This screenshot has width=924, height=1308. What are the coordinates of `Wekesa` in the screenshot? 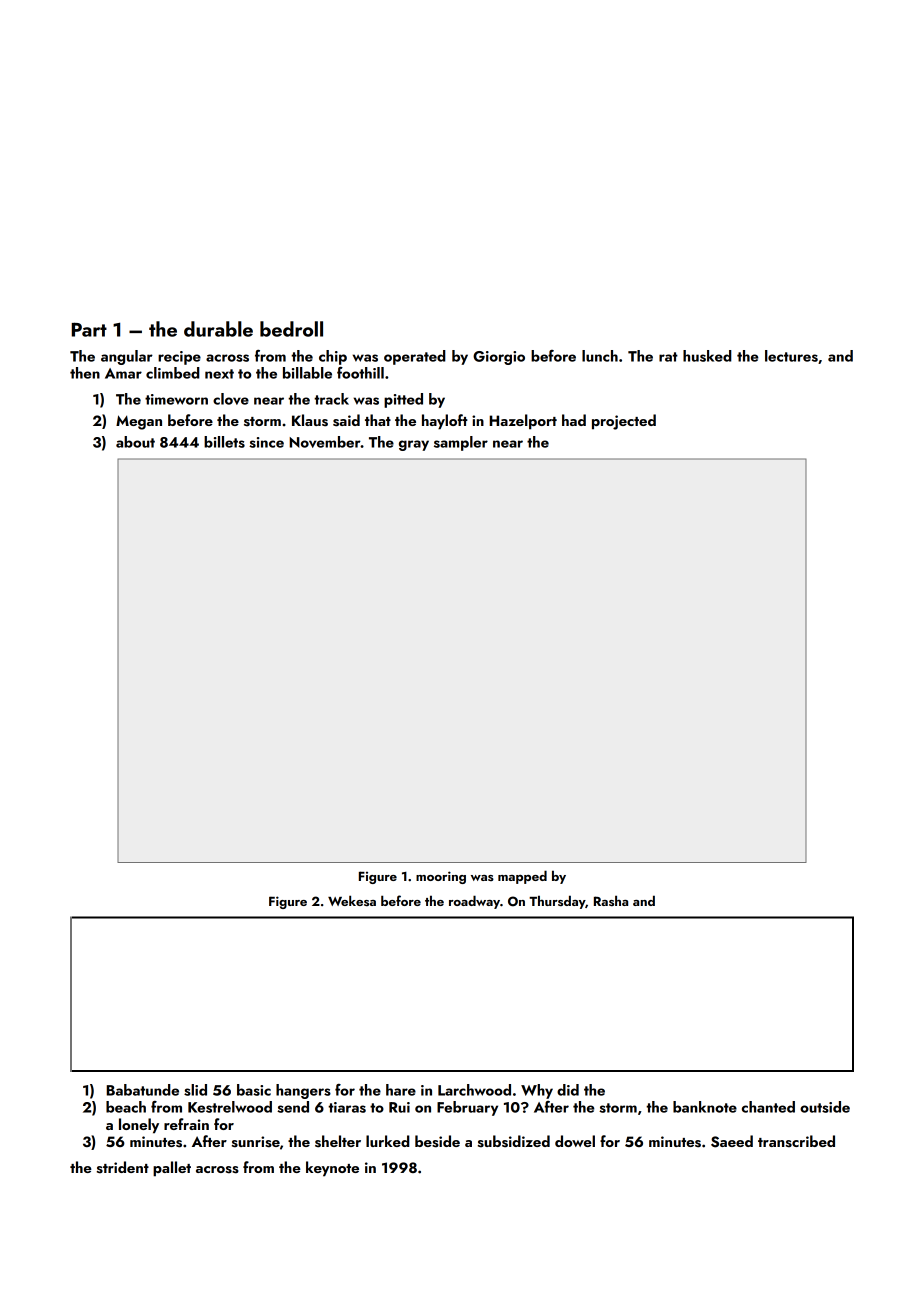 It's located at (352, 900).
